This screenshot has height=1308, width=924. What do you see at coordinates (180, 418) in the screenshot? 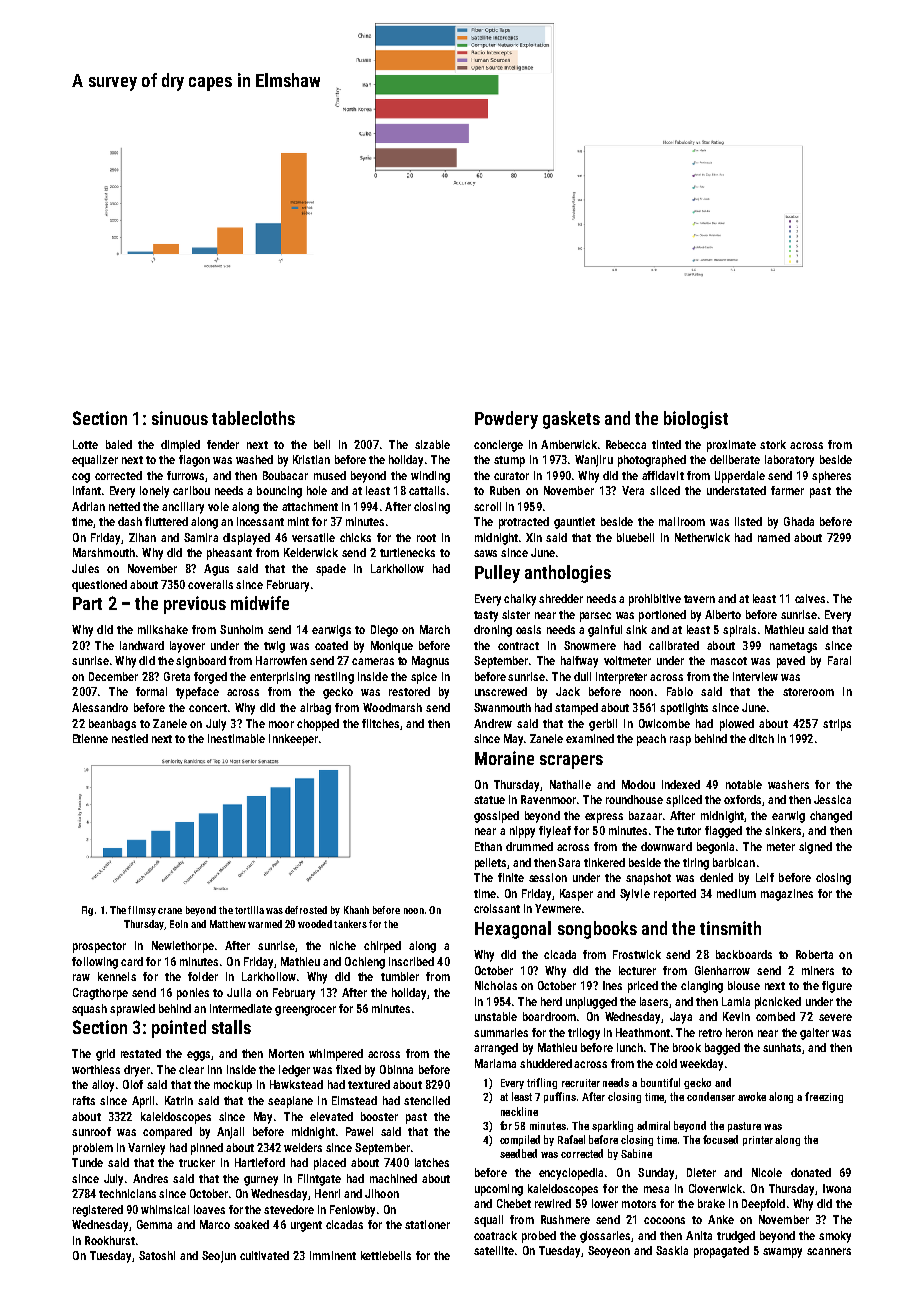
I see `sinuous` at bounding box center [180, 418].
